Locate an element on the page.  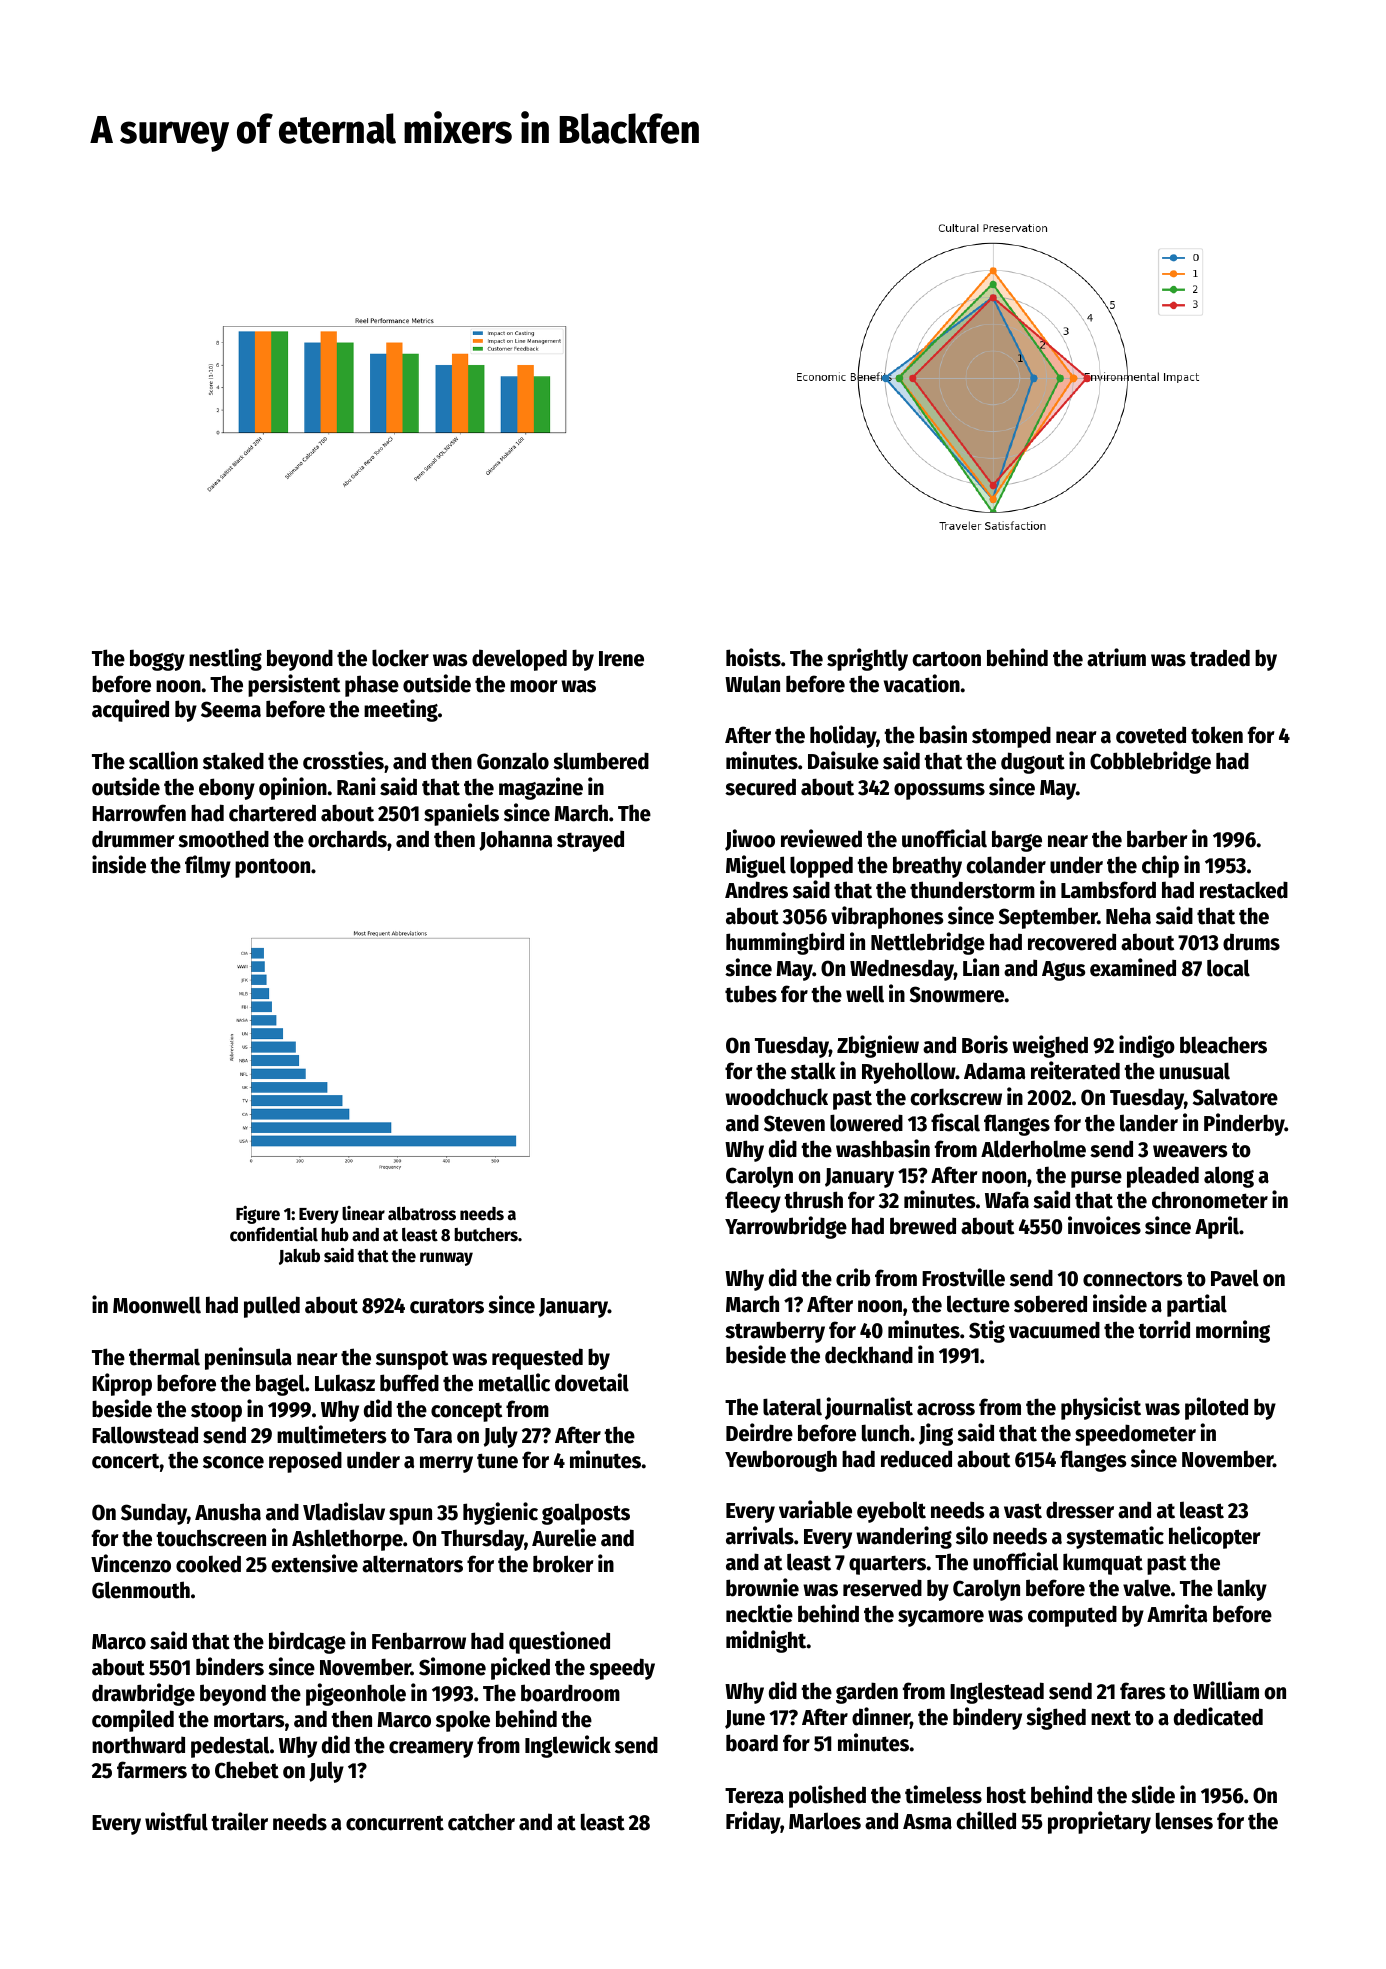
chip is located at coordinates (1160, 866).
